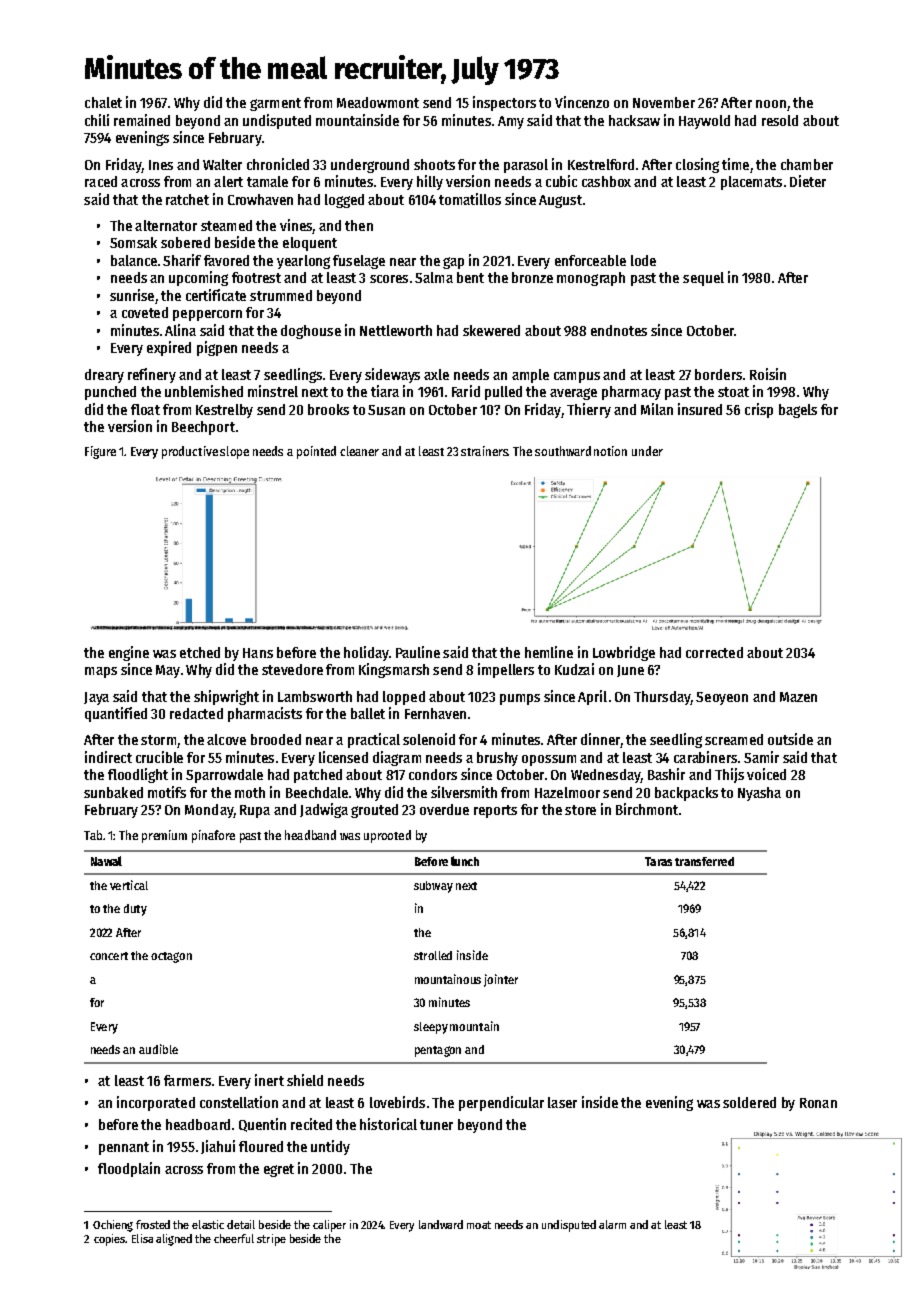 The image size is (924, 1314). I want to click on noon, so click(771, 104).
